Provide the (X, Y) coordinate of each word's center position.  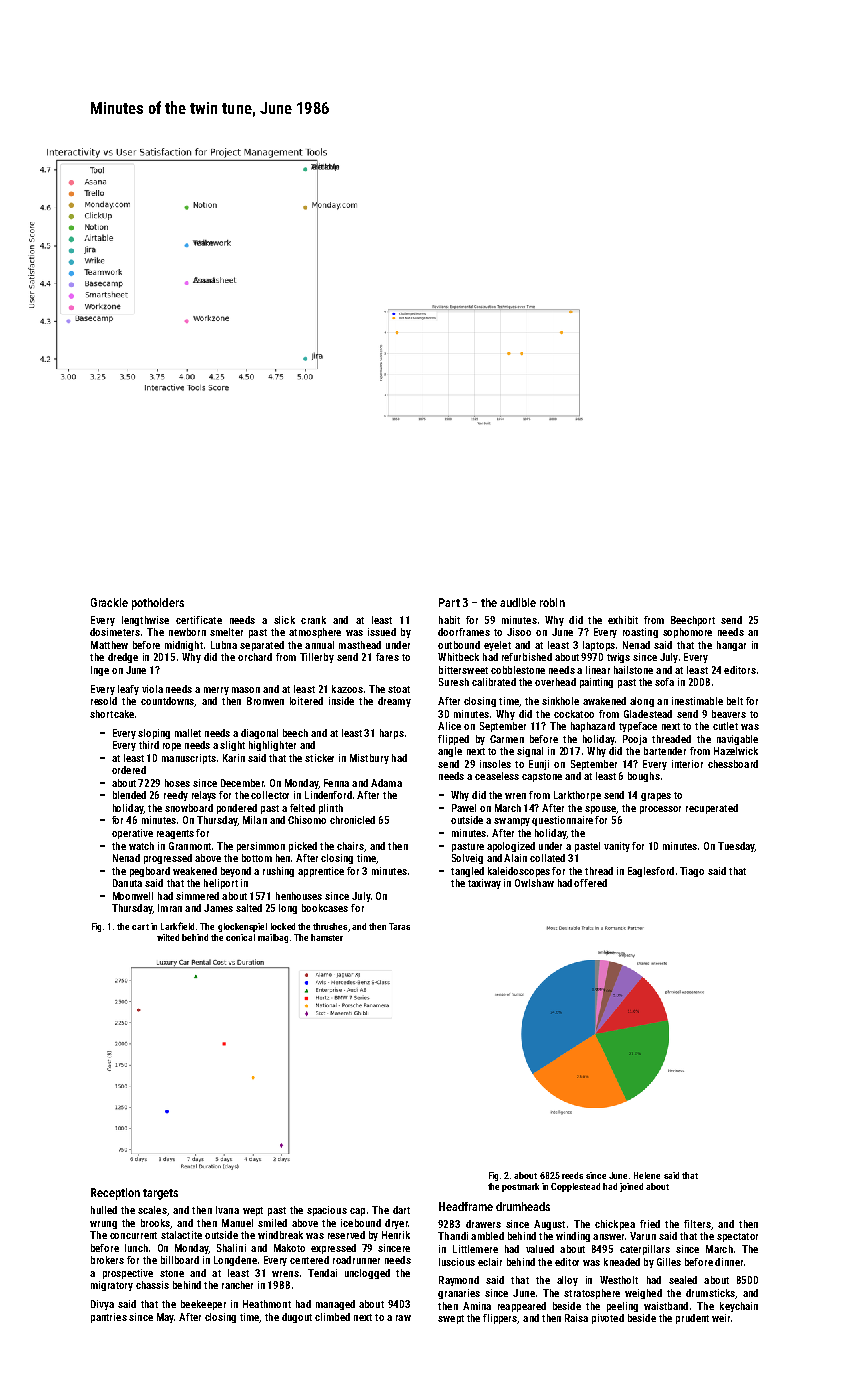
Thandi (453, 1236)
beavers (729, 714)
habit (449, 620)
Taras (399, 926)
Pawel (464, 808)
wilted (168, 937)
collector (270, 795)
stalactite (181, 1235)
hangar (731, 646)
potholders (158, 604)
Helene (647, 1175)
